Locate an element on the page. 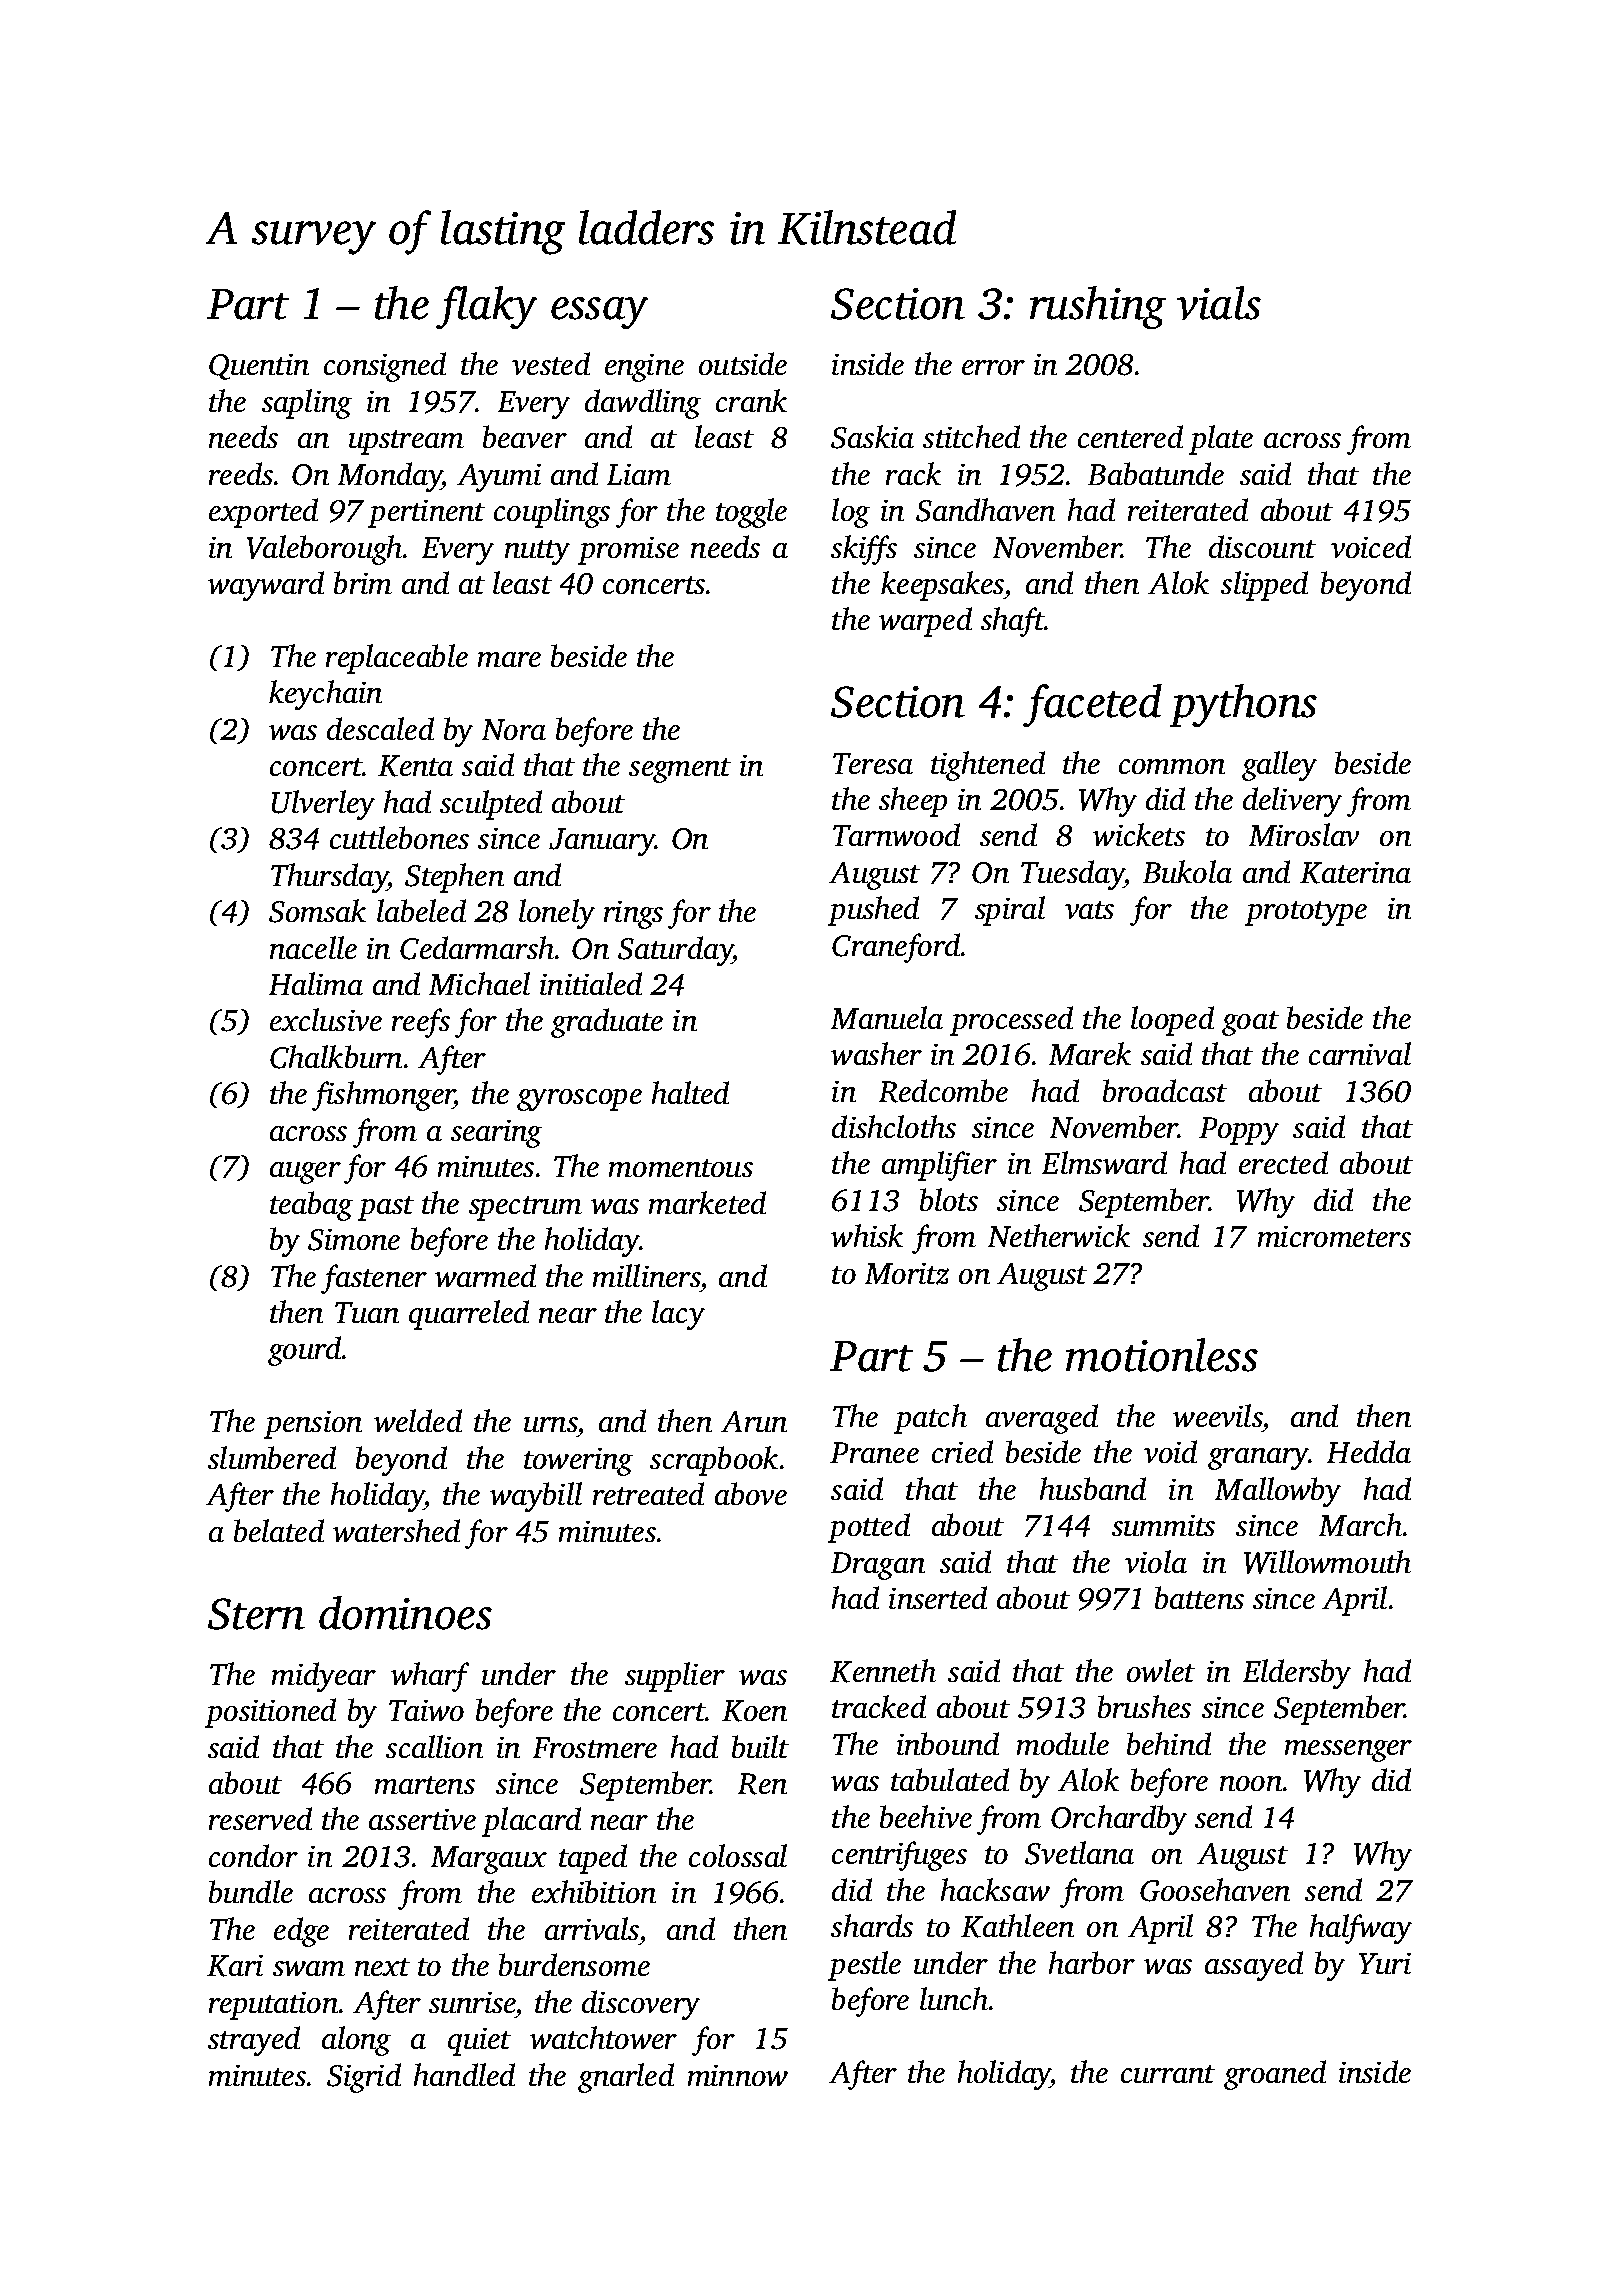  stitched is located at coordinates (971, 436).
